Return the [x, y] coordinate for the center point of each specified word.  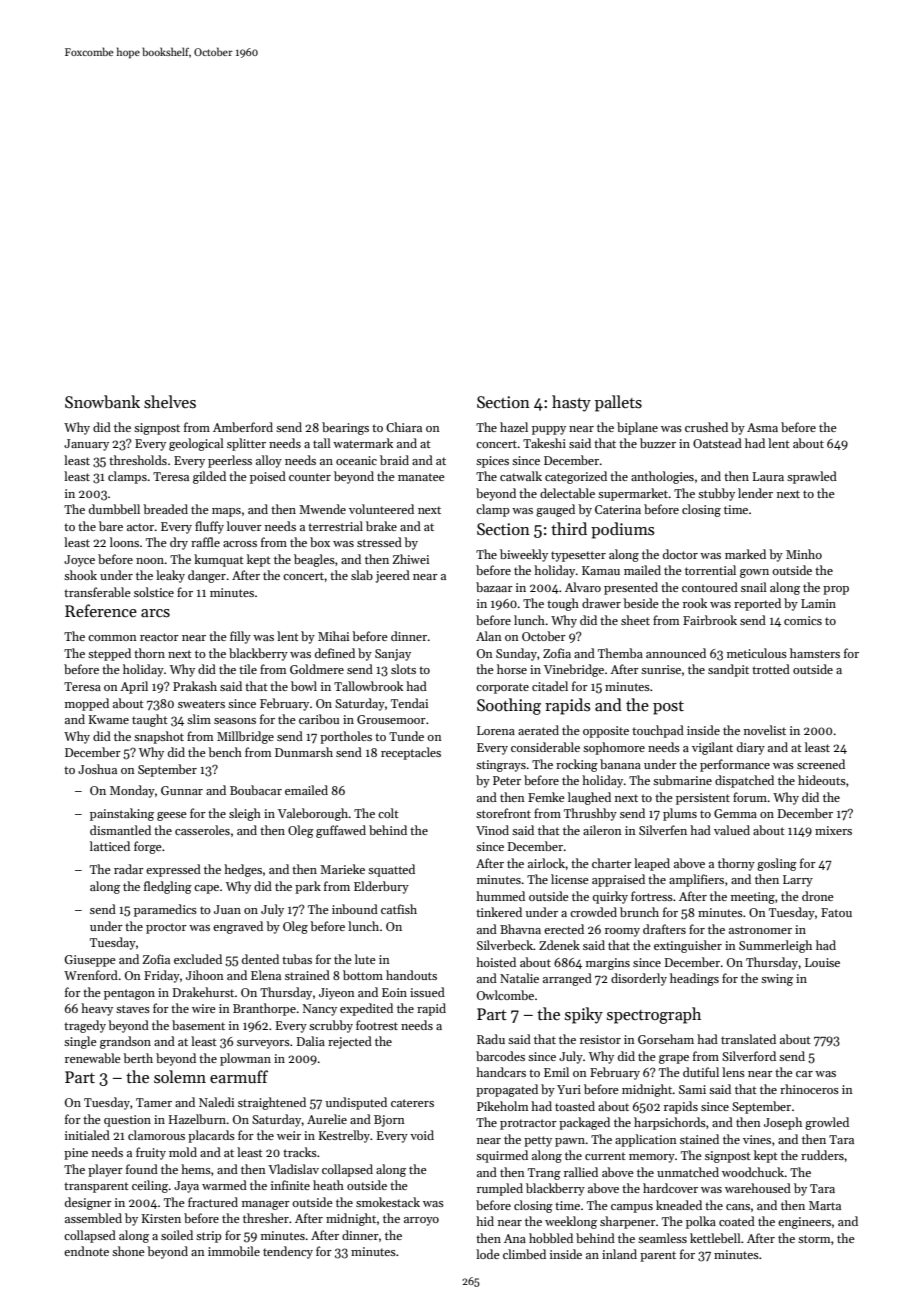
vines [757, 1139]
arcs [155, 613]
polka [701, 1222]
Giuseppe [90, 961]
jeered [393, 576]
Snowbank [102, 401]
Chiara [404, 427]
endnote [86, 1251]
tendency [288, 1252]
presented [631, 588]
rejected [350, 1042]
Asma [762, 427]
